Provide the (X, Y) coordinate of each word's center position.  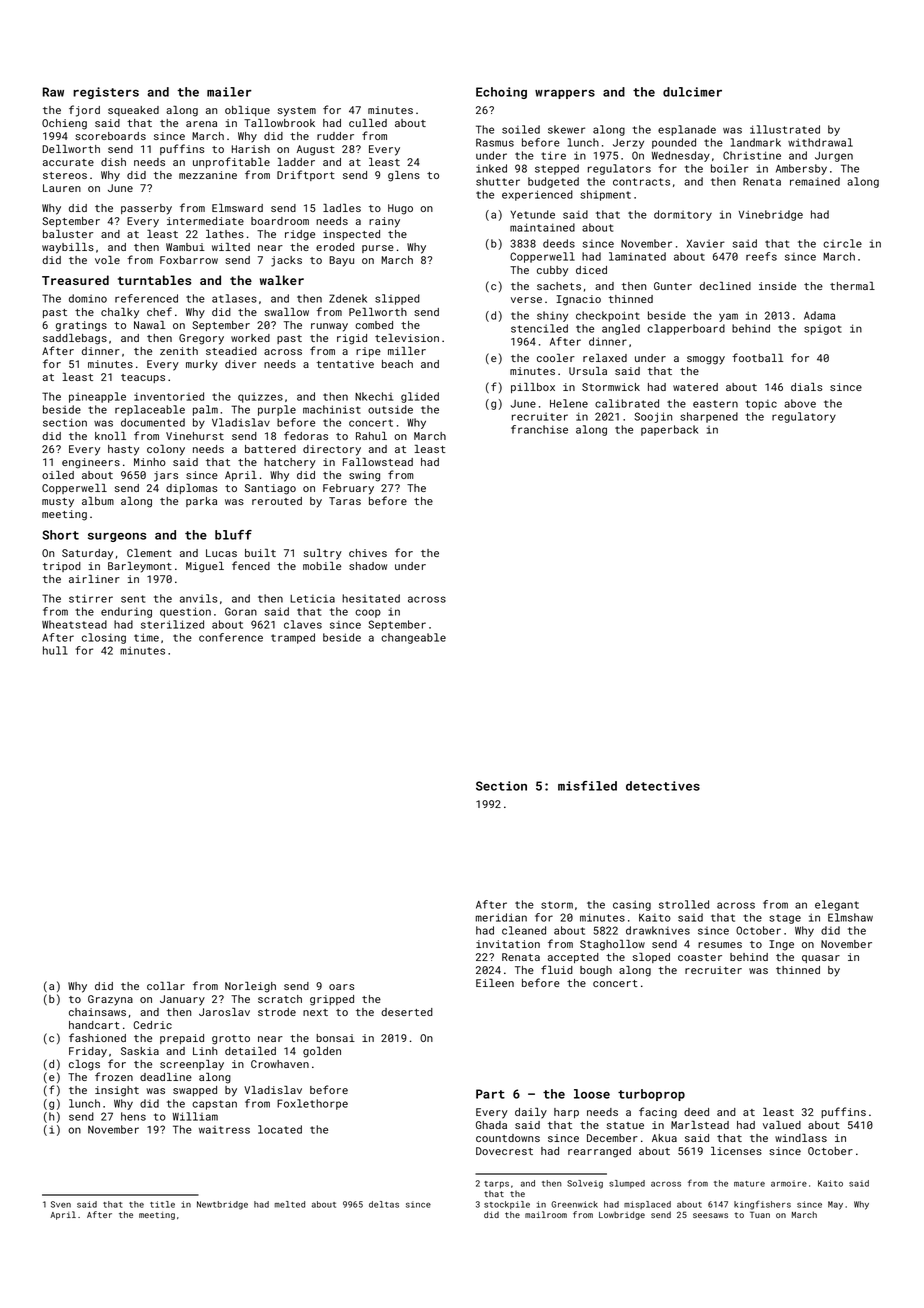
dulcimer (692, 92)
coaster (700, 957)
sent (133, 599)
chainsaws (97, 1012)
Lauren (62, 188)
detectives (663, 786)
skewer (566, 129)
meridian (501, 917)
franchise (539, 429)
